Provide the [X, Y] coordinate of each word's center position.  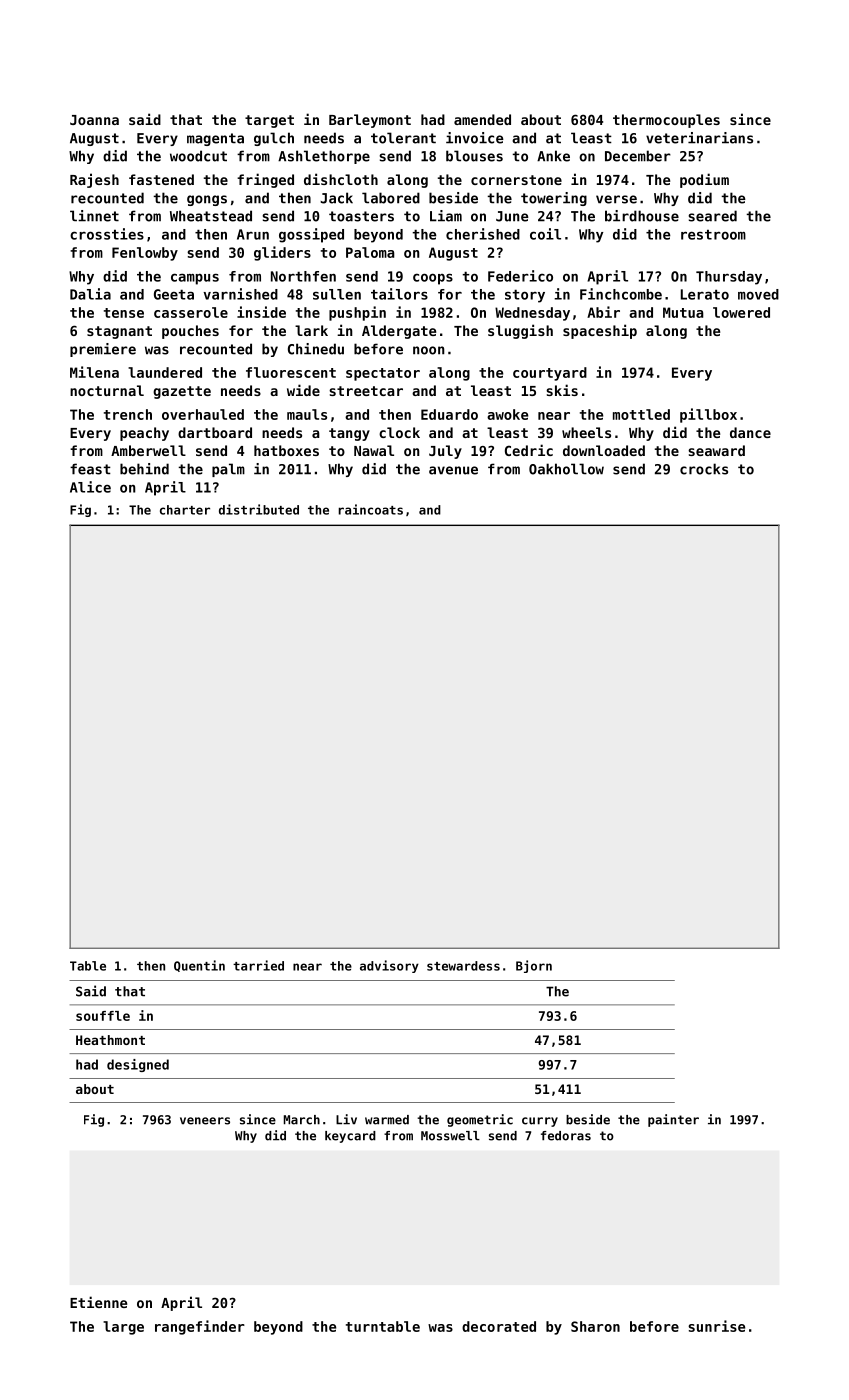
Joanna [94, 120]
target [269, 121]
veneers [205, 1121]
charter [185, 510]
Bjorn [534, 966]
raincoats [370, 509]
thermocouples [666, 121]
